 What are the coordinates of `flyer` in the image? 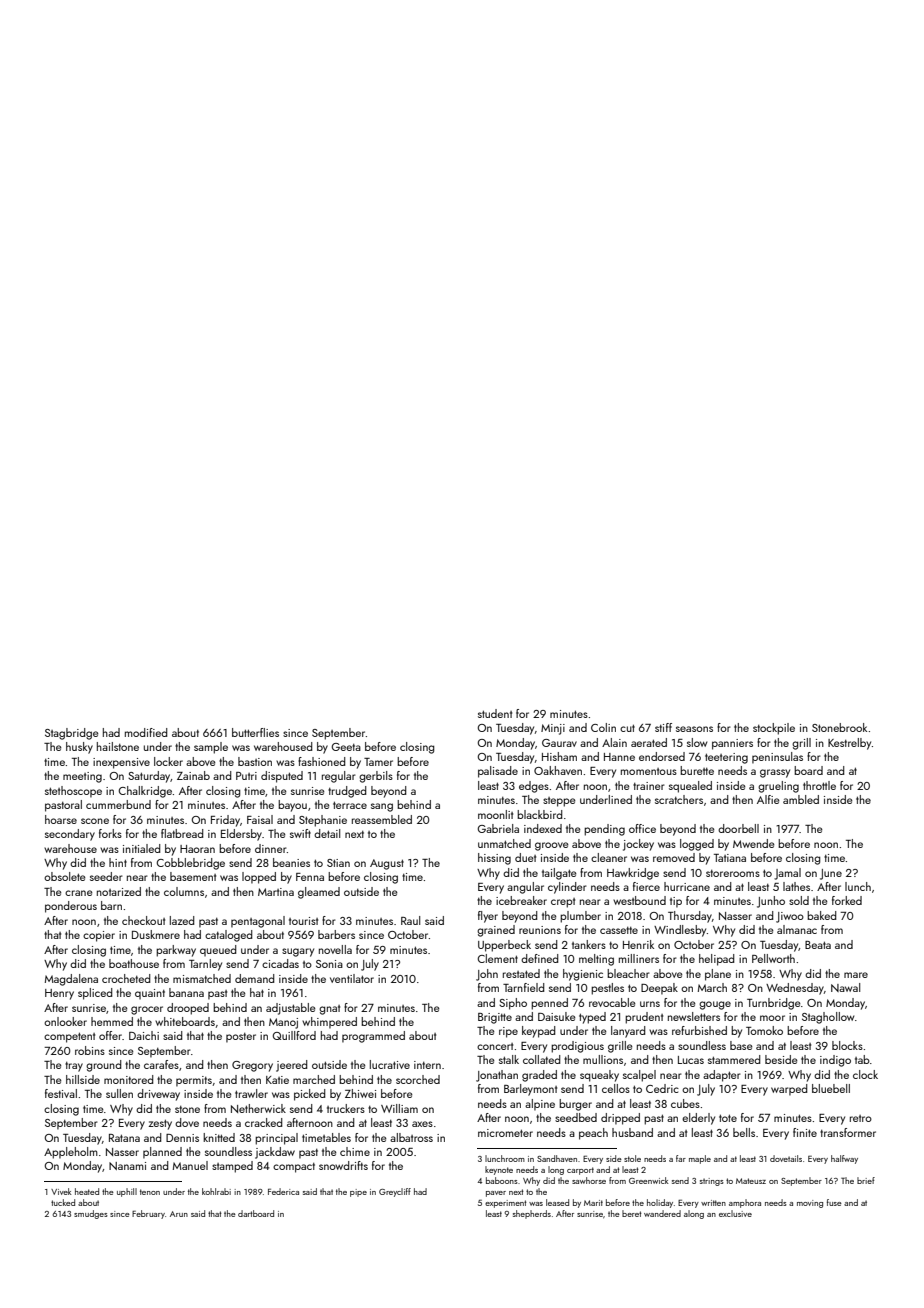 It's located at (488, 917).
